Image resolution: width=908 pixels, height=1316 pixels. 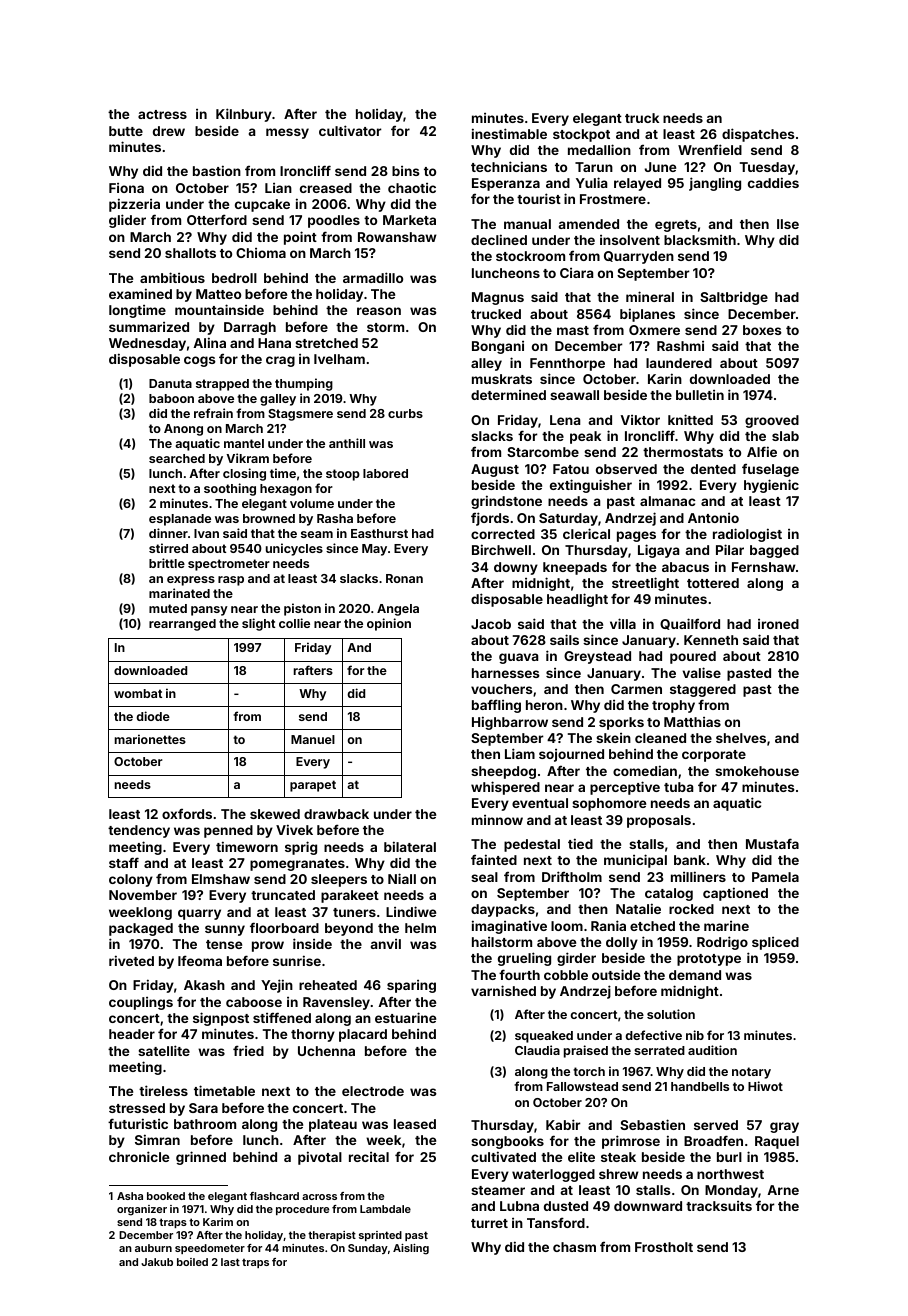 I want to click on muskrats, so click(x=502, y=379).
